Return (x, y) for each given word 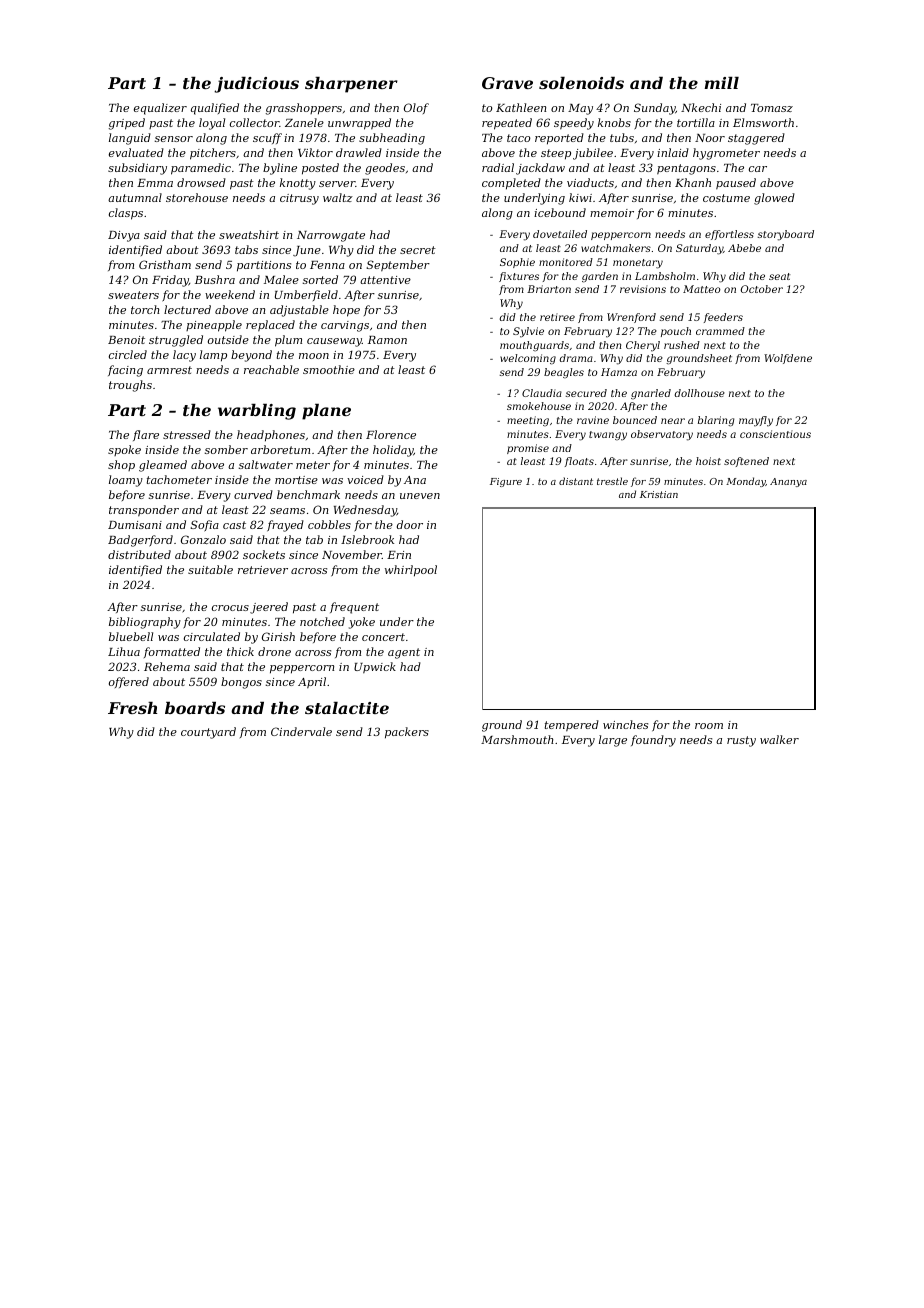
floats (579, 462)
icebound (560, 212)
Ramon (387, 340)
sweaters (133, 295)
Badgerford (140, 541)
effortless (729, 235)
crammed (720, 331)
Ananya (788, 482)
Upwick (375, 668)
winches (625, 724)
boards (195, 708)
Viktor (315, 152)
